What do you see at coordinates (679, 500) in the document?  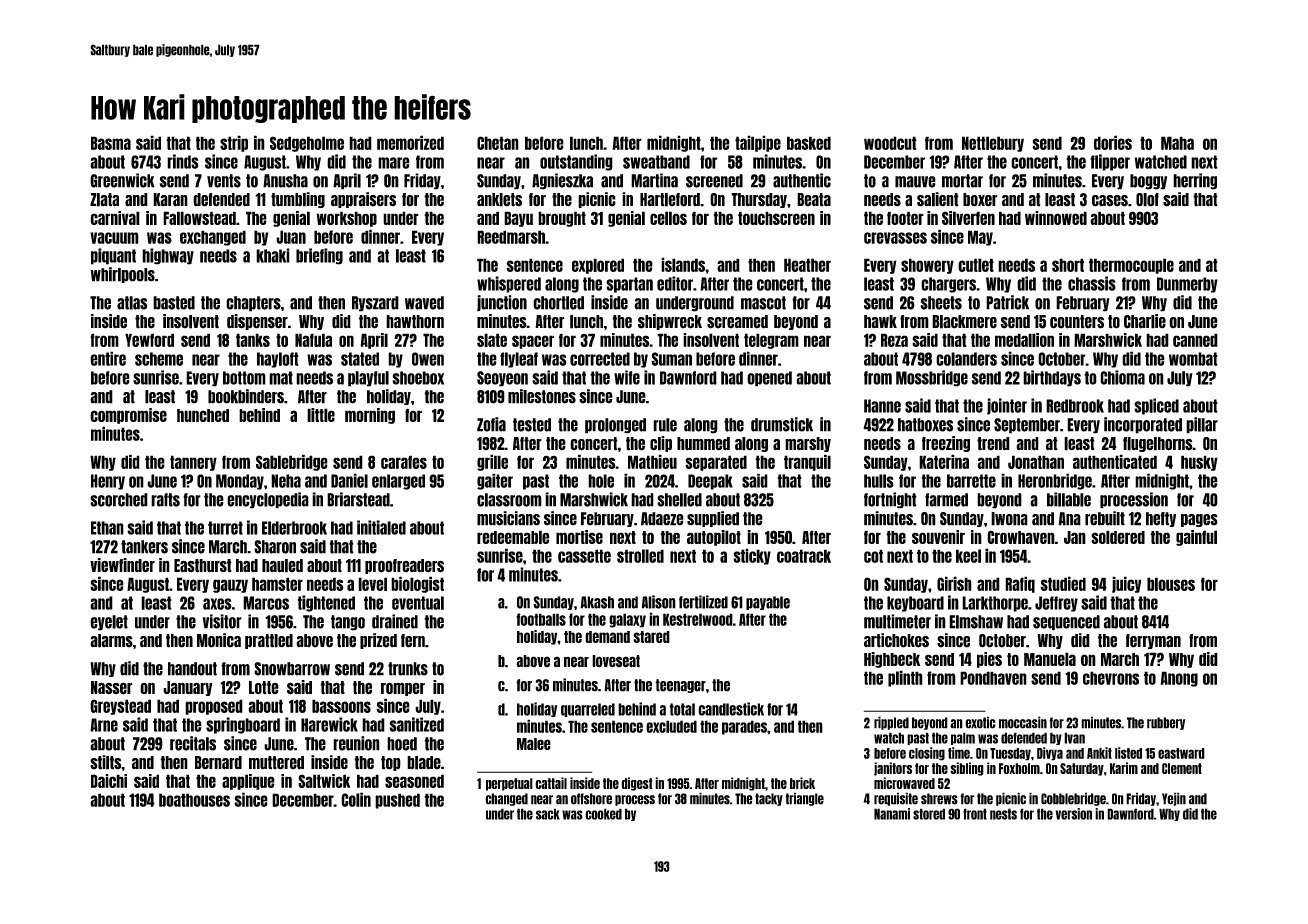 I see `shelled` at bounding box center [679, 500].
